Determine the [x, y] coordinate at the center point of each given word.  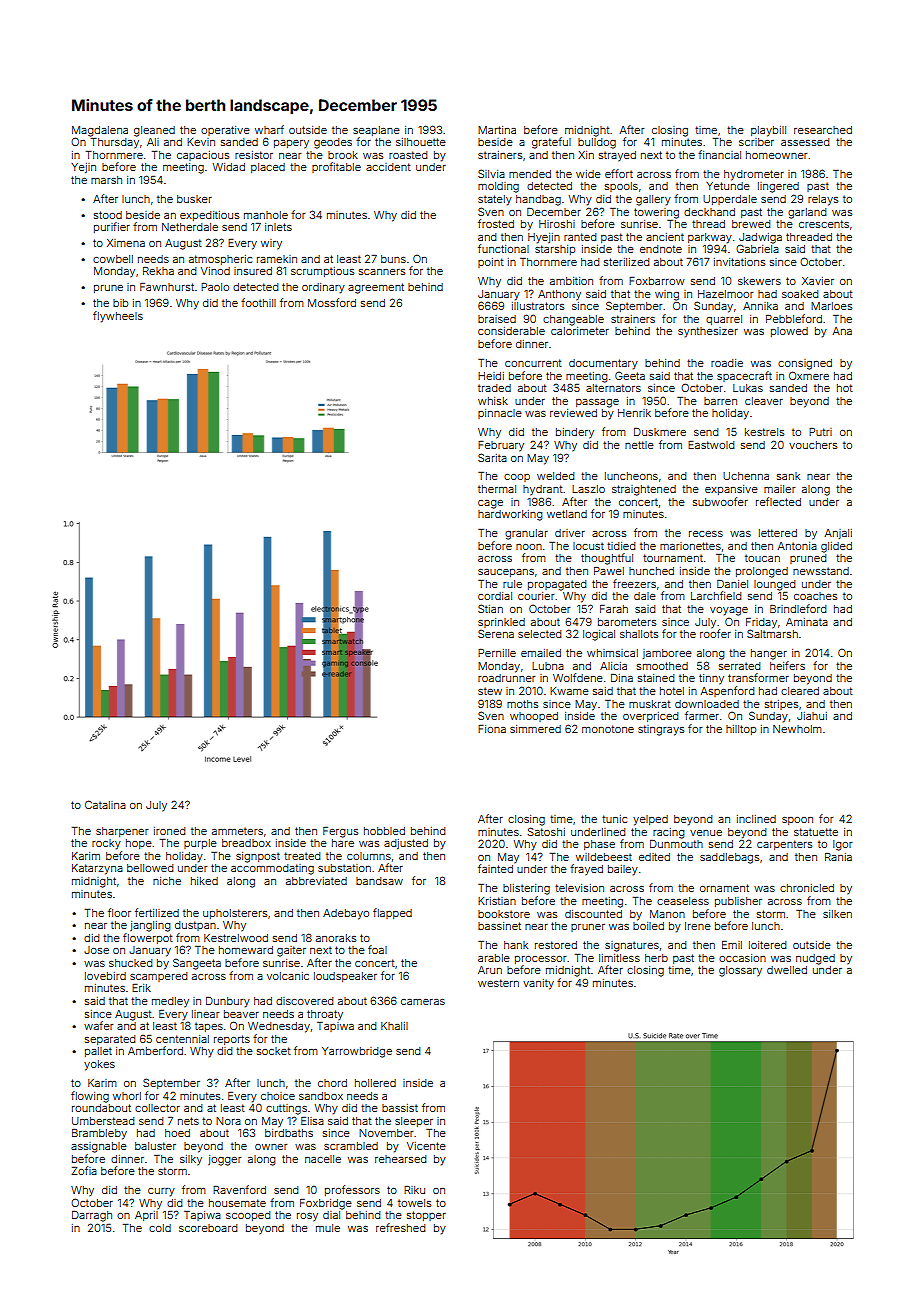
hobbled [384, 831]
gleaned [154, 131]
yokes [99, 1065]
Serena [496, 633]
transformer [758, 677]
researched [823, 130]
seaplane [376, 131]
